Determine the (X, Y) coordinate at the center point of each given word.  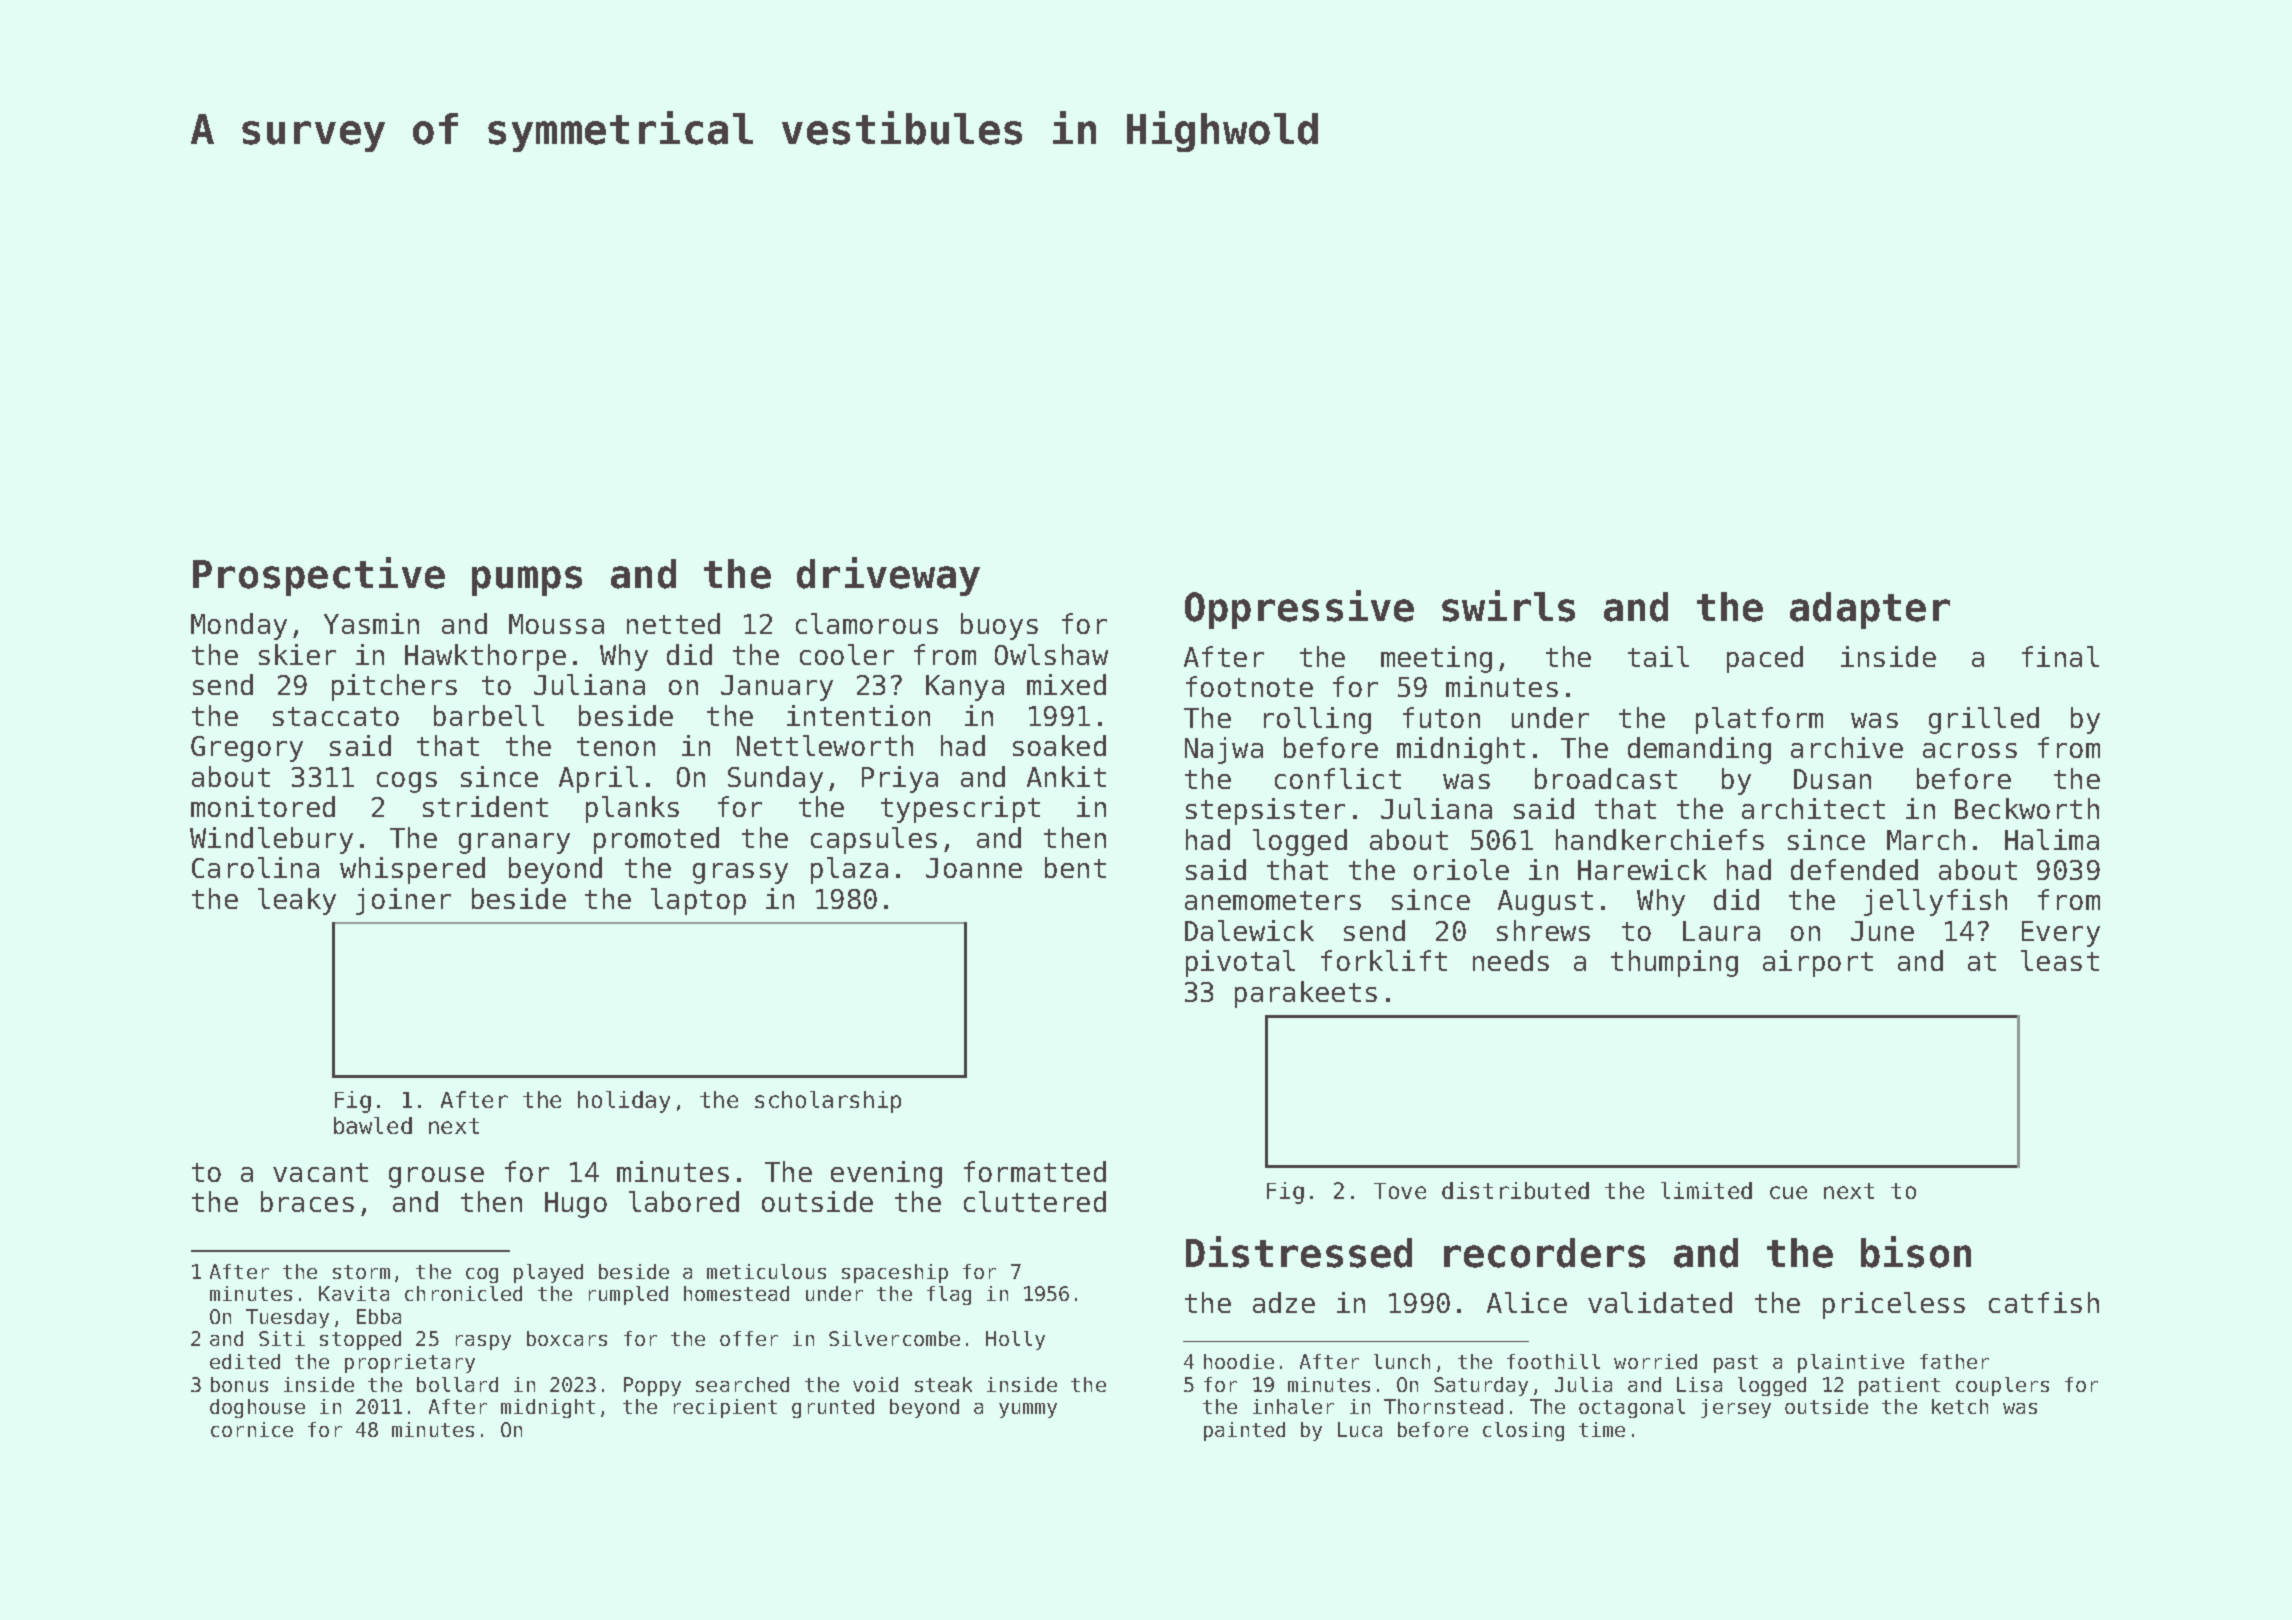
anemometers (1273, 900)
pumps (527, 581)
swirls (1508, 606)
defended (1854, 869)
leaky (297, 901)
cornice (252, 1429)
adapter (1870, 610)
